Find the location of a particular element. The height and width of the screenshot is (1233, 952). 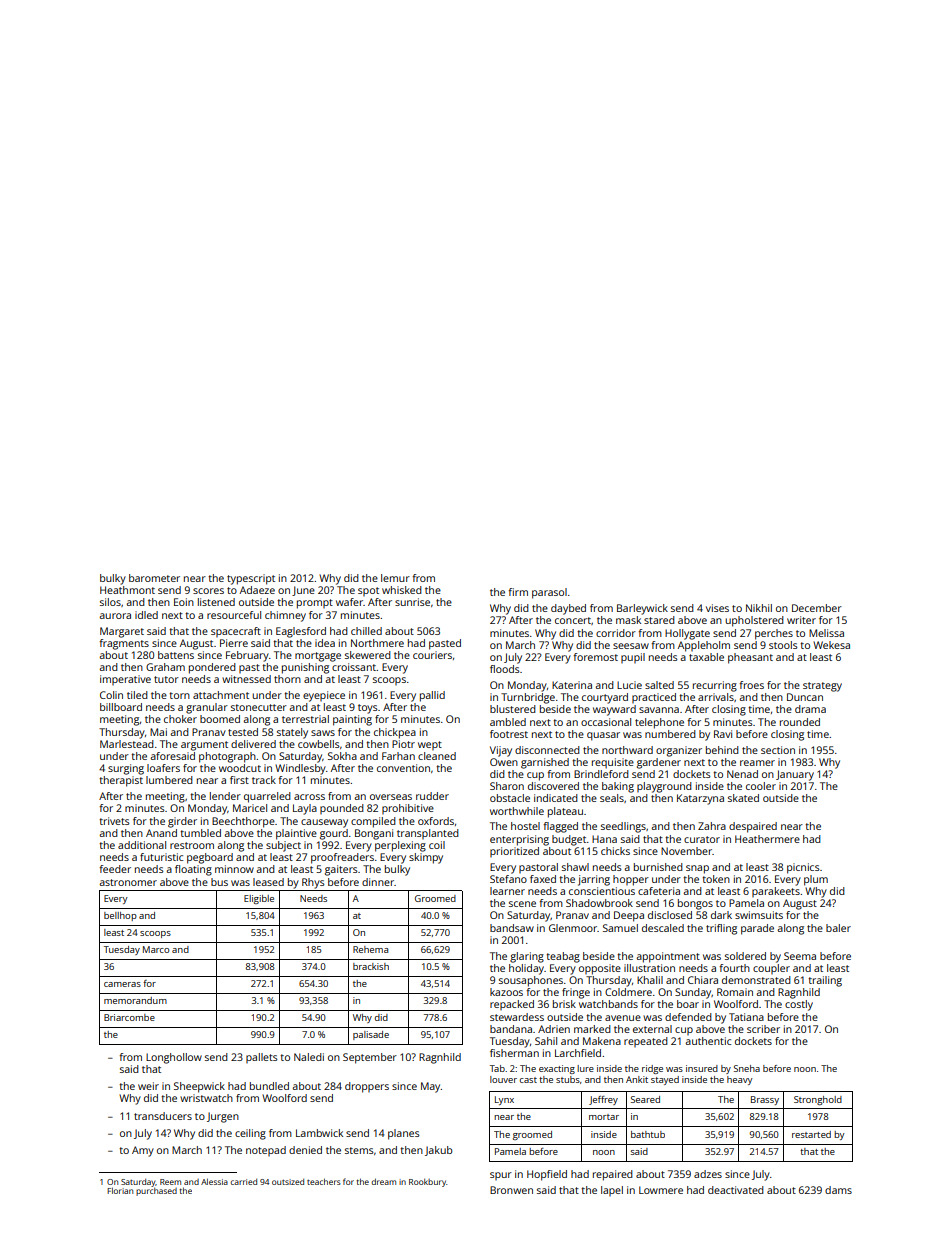

Marco is located at coordinates (156, 949).
